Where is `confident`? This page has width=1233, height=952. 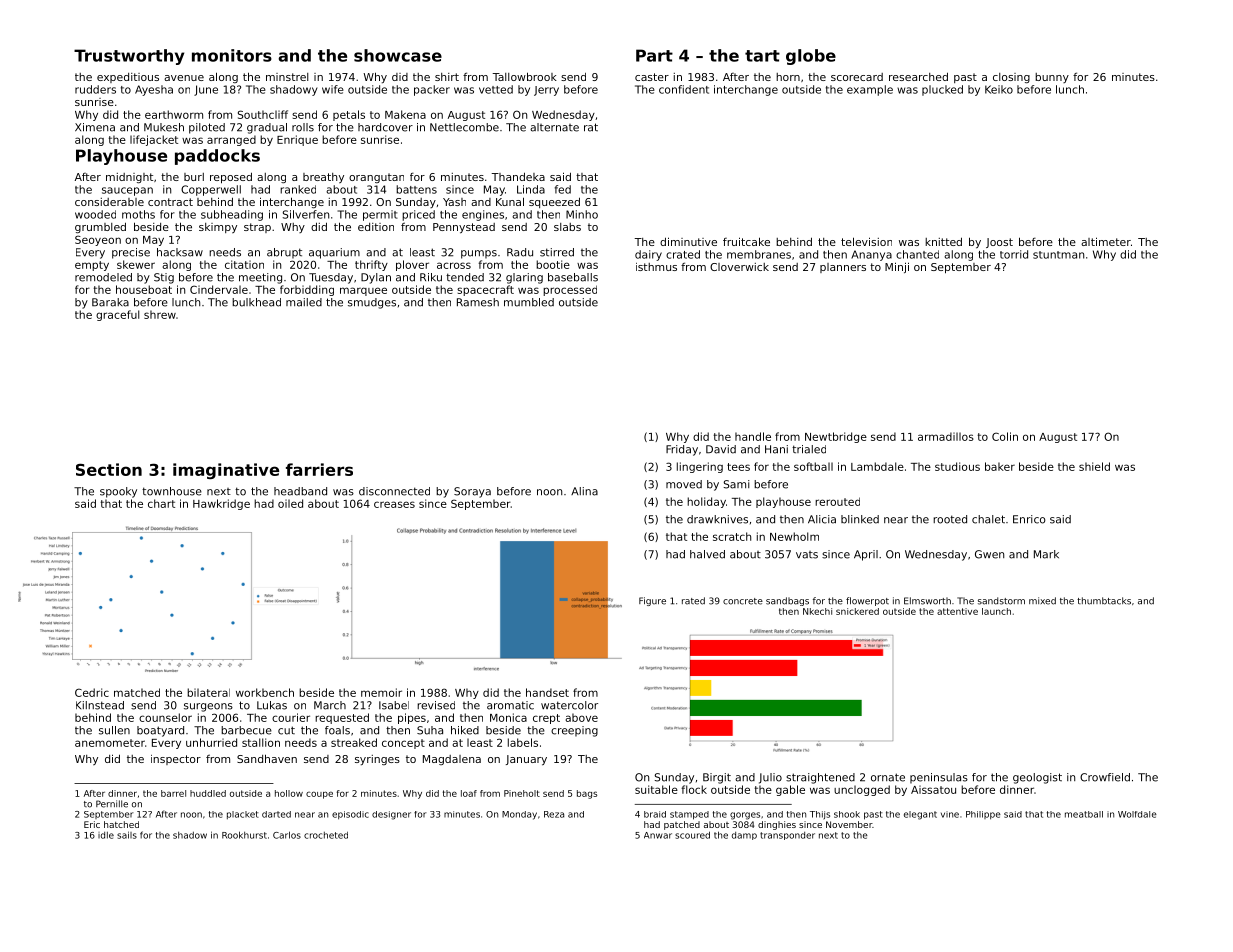 confident is located at coordinates (684, 89).
